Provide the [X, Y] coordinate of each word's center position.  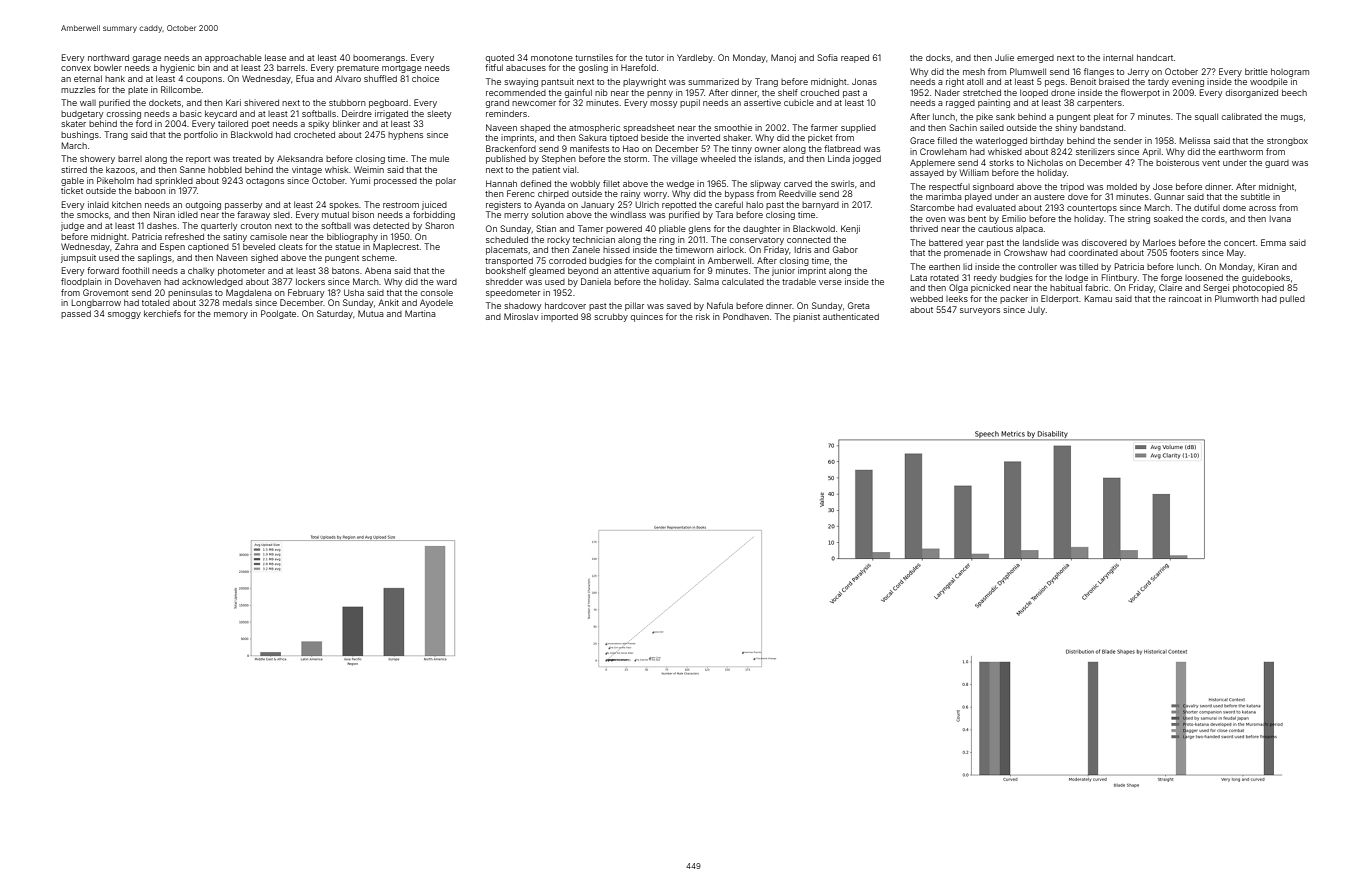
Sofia [827, 57]
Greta [859, 305]
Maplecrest [396, 247]
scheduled [507, 239]
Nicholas [1045, 162]
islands [769, 158]
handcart [1155, 57]
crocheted [314, 134]
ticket [72, 190]
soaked [1168, 218]
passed [76, 314]
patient [546, 170]
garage [147, 59]
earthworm [1241, 151]
